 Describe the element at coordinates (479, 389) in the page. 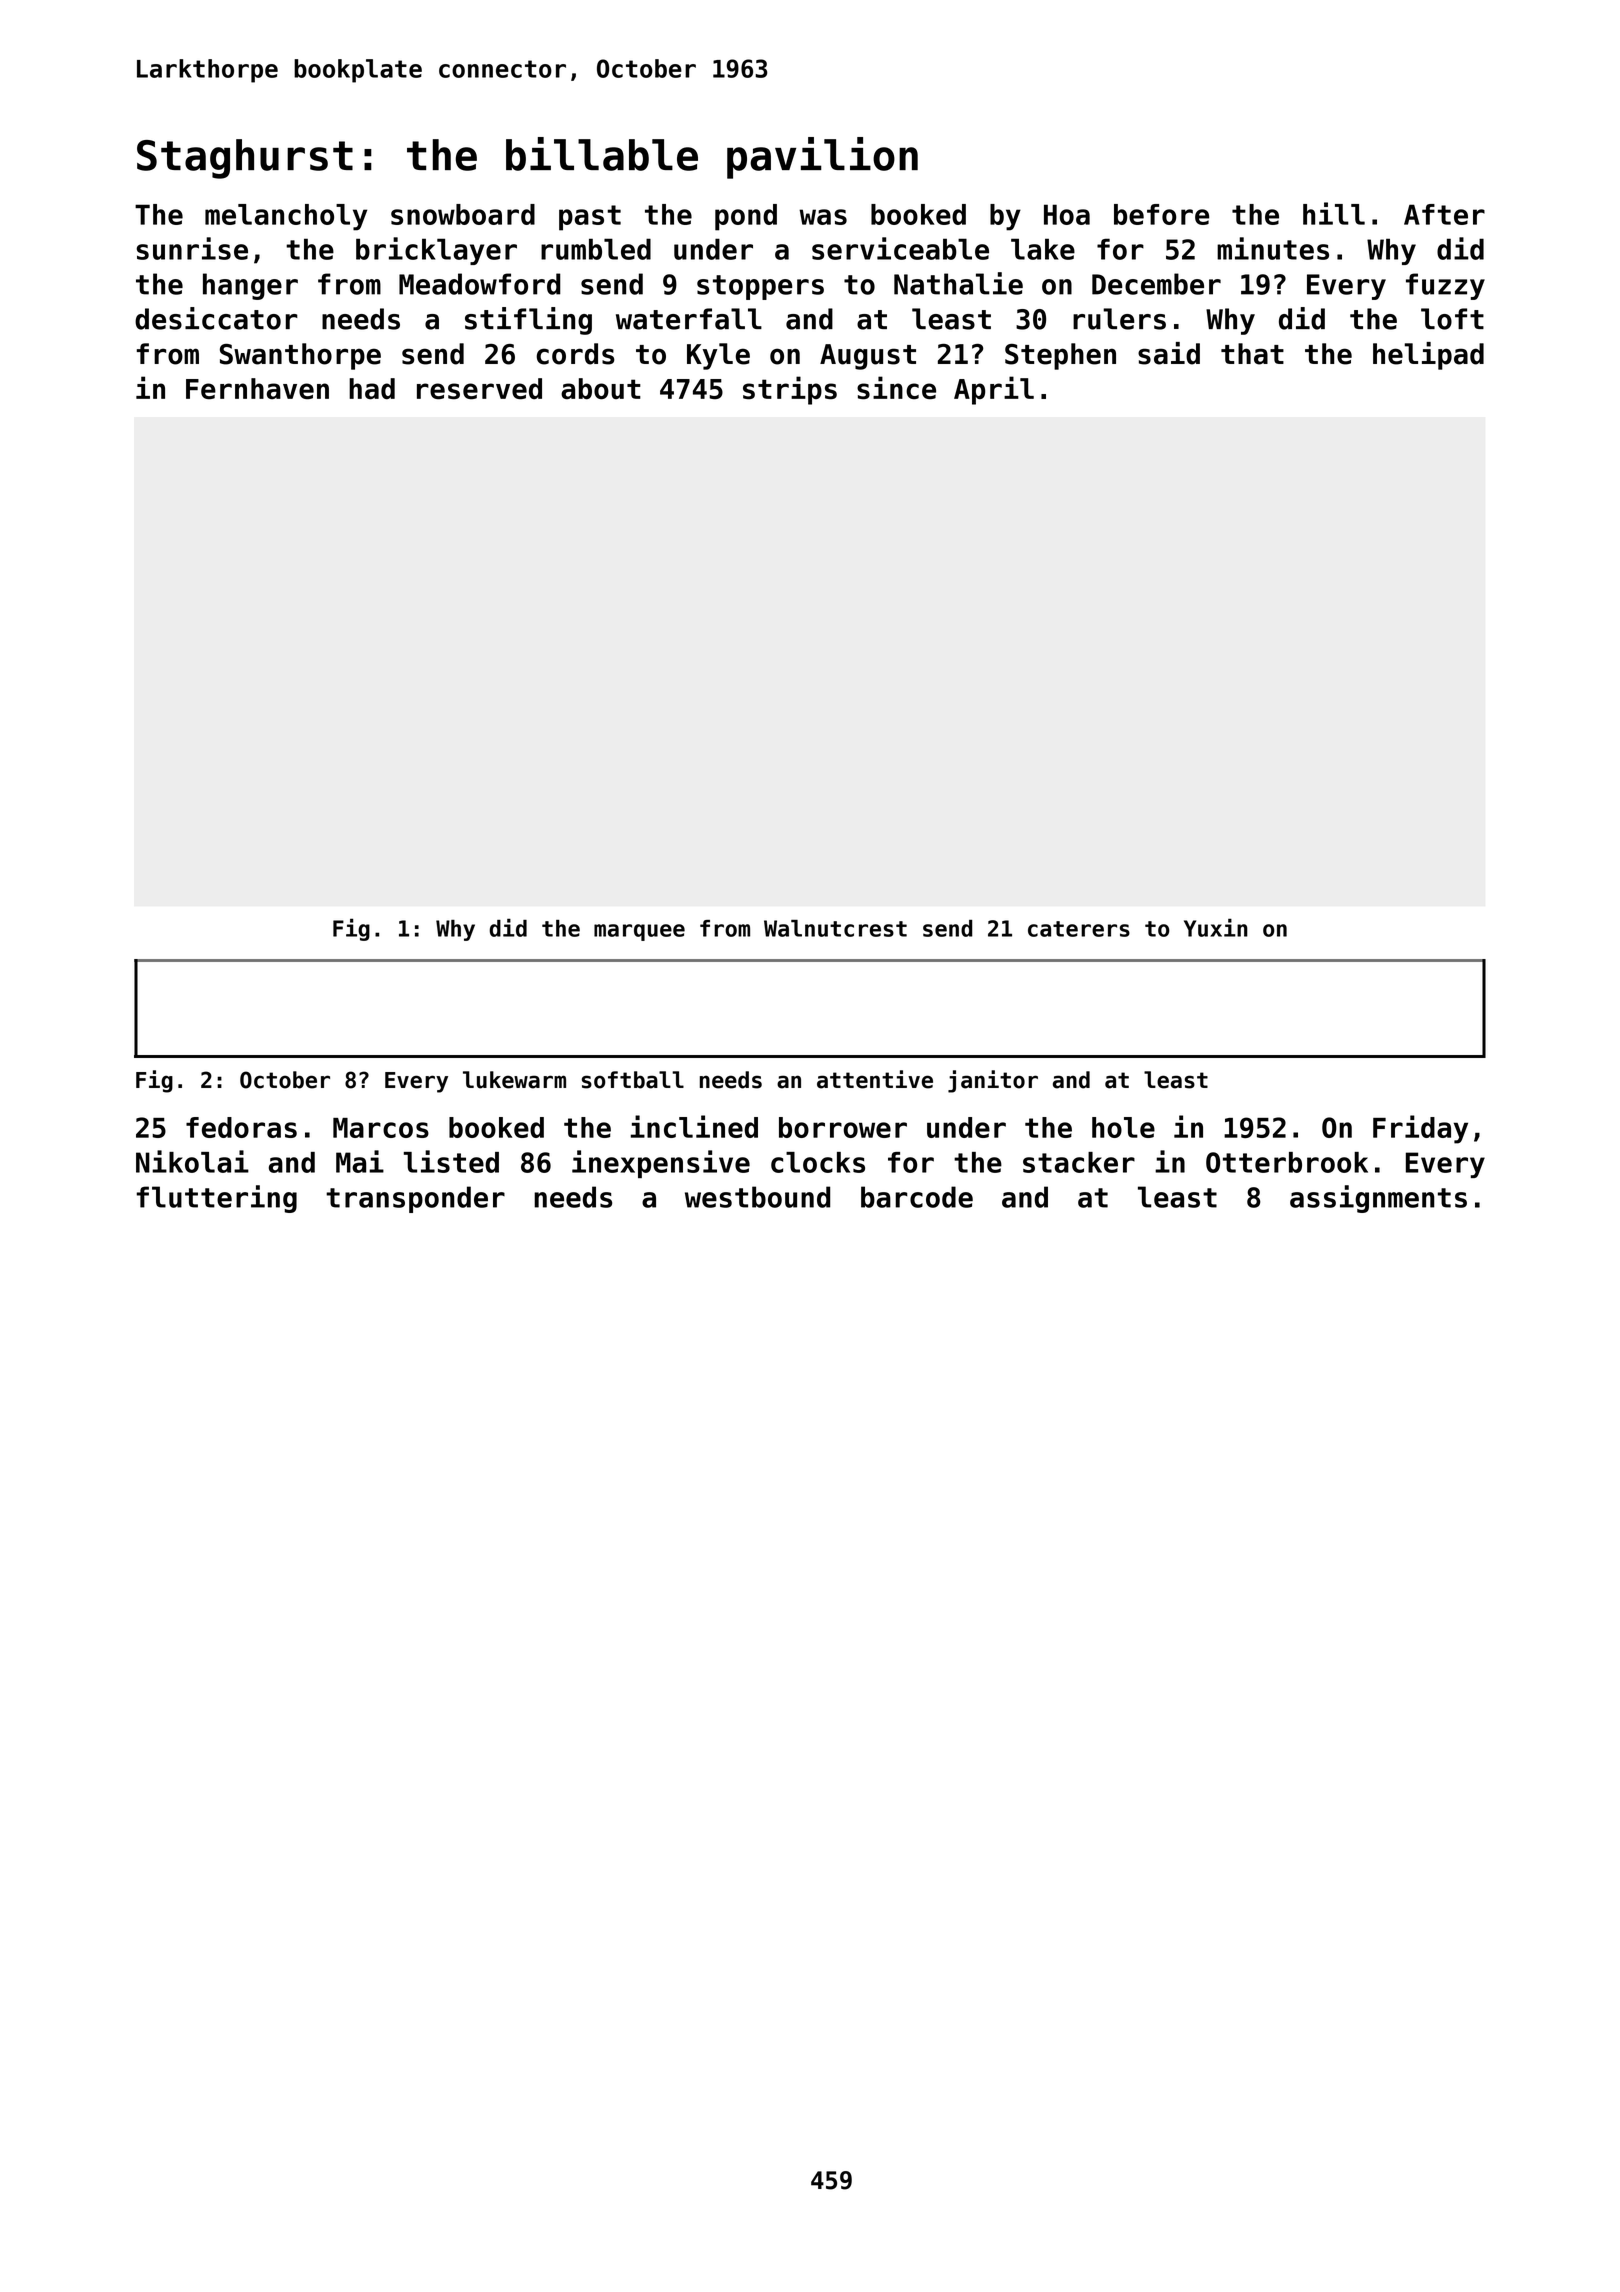

I see `reserved` at that location.
